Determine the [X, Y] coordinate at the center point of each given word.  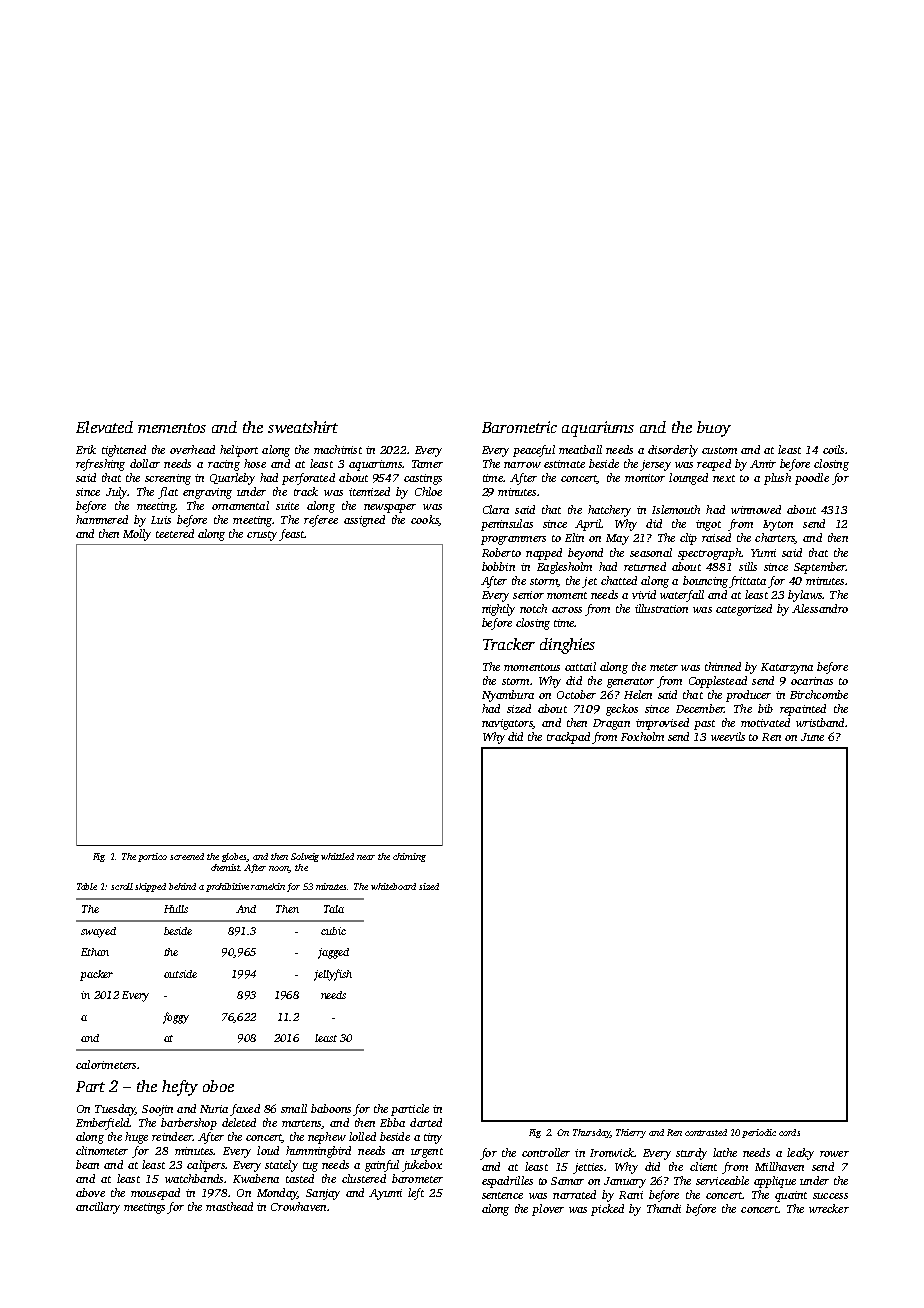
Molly [137, 535]
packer [96, 975]
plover [548, 1210]
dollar [145, 463]
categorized [744, 610]
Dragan [611, 724]
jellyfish [333, 975]
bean [87, 1164]
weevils [728, 736]
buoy [714, 429]
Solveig [305, 857]
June [812, 737]
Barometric [519, 427]
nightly [498, 610]
